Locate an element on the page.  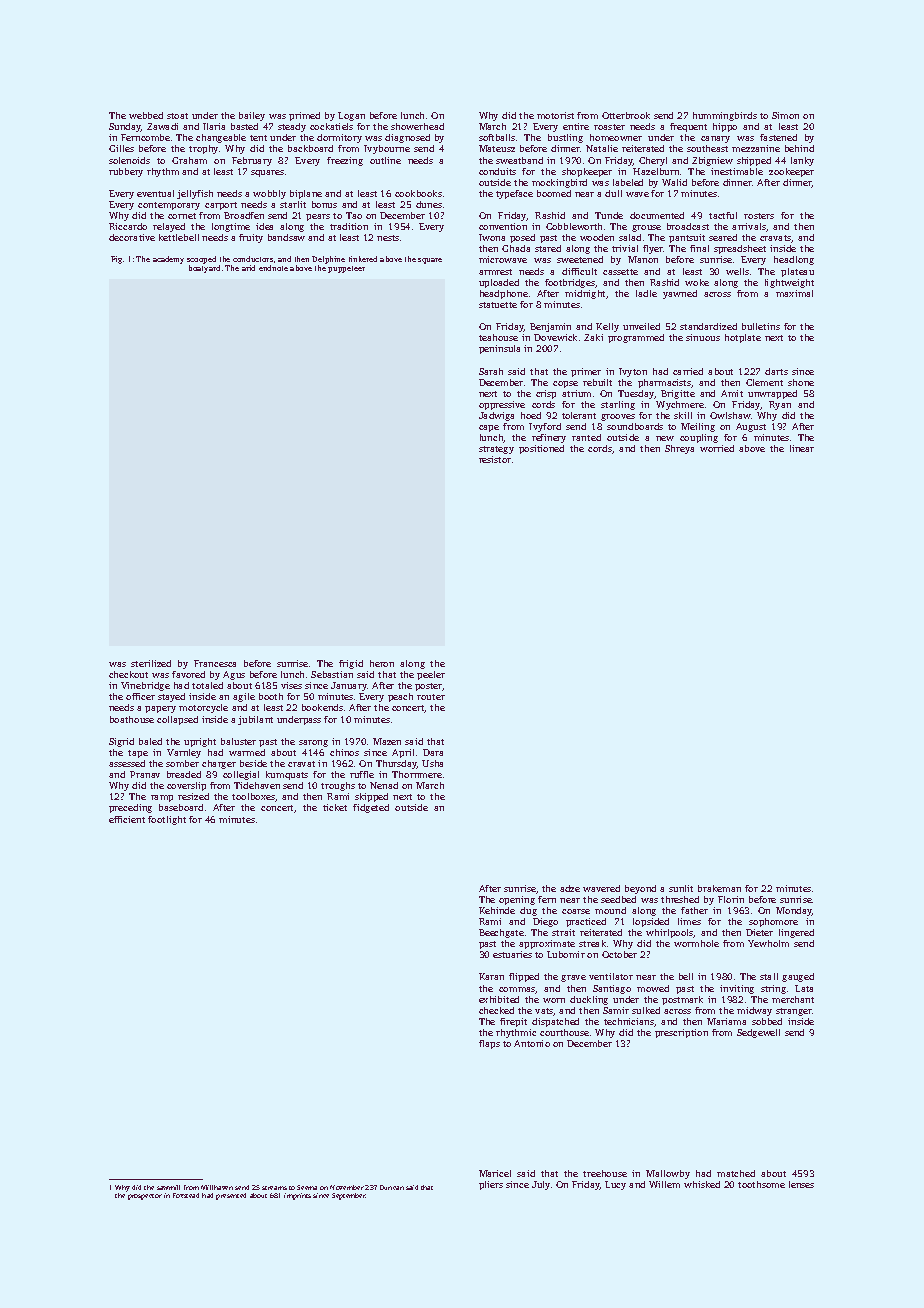
Sarah is located at coordinates (491, 371).
